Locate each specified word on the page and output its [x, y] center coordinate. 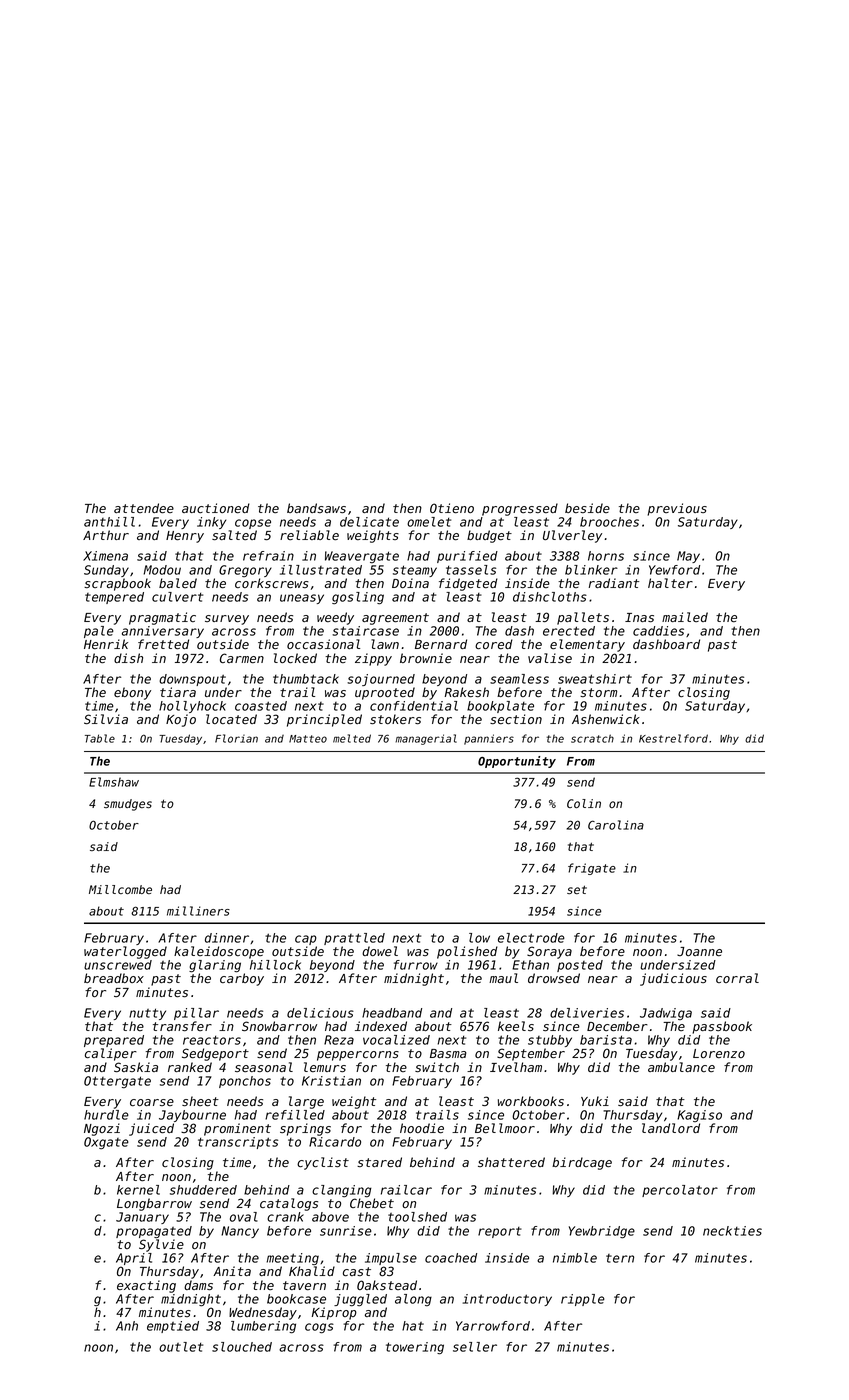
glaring [215, 966]
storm [598, 692]
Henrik [106, 644]
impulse [391, 1259]
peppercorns [358, 1056]
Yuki [595, 1101]
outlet [181, 1347]
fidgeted [468, 584]
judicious [673, 979]
